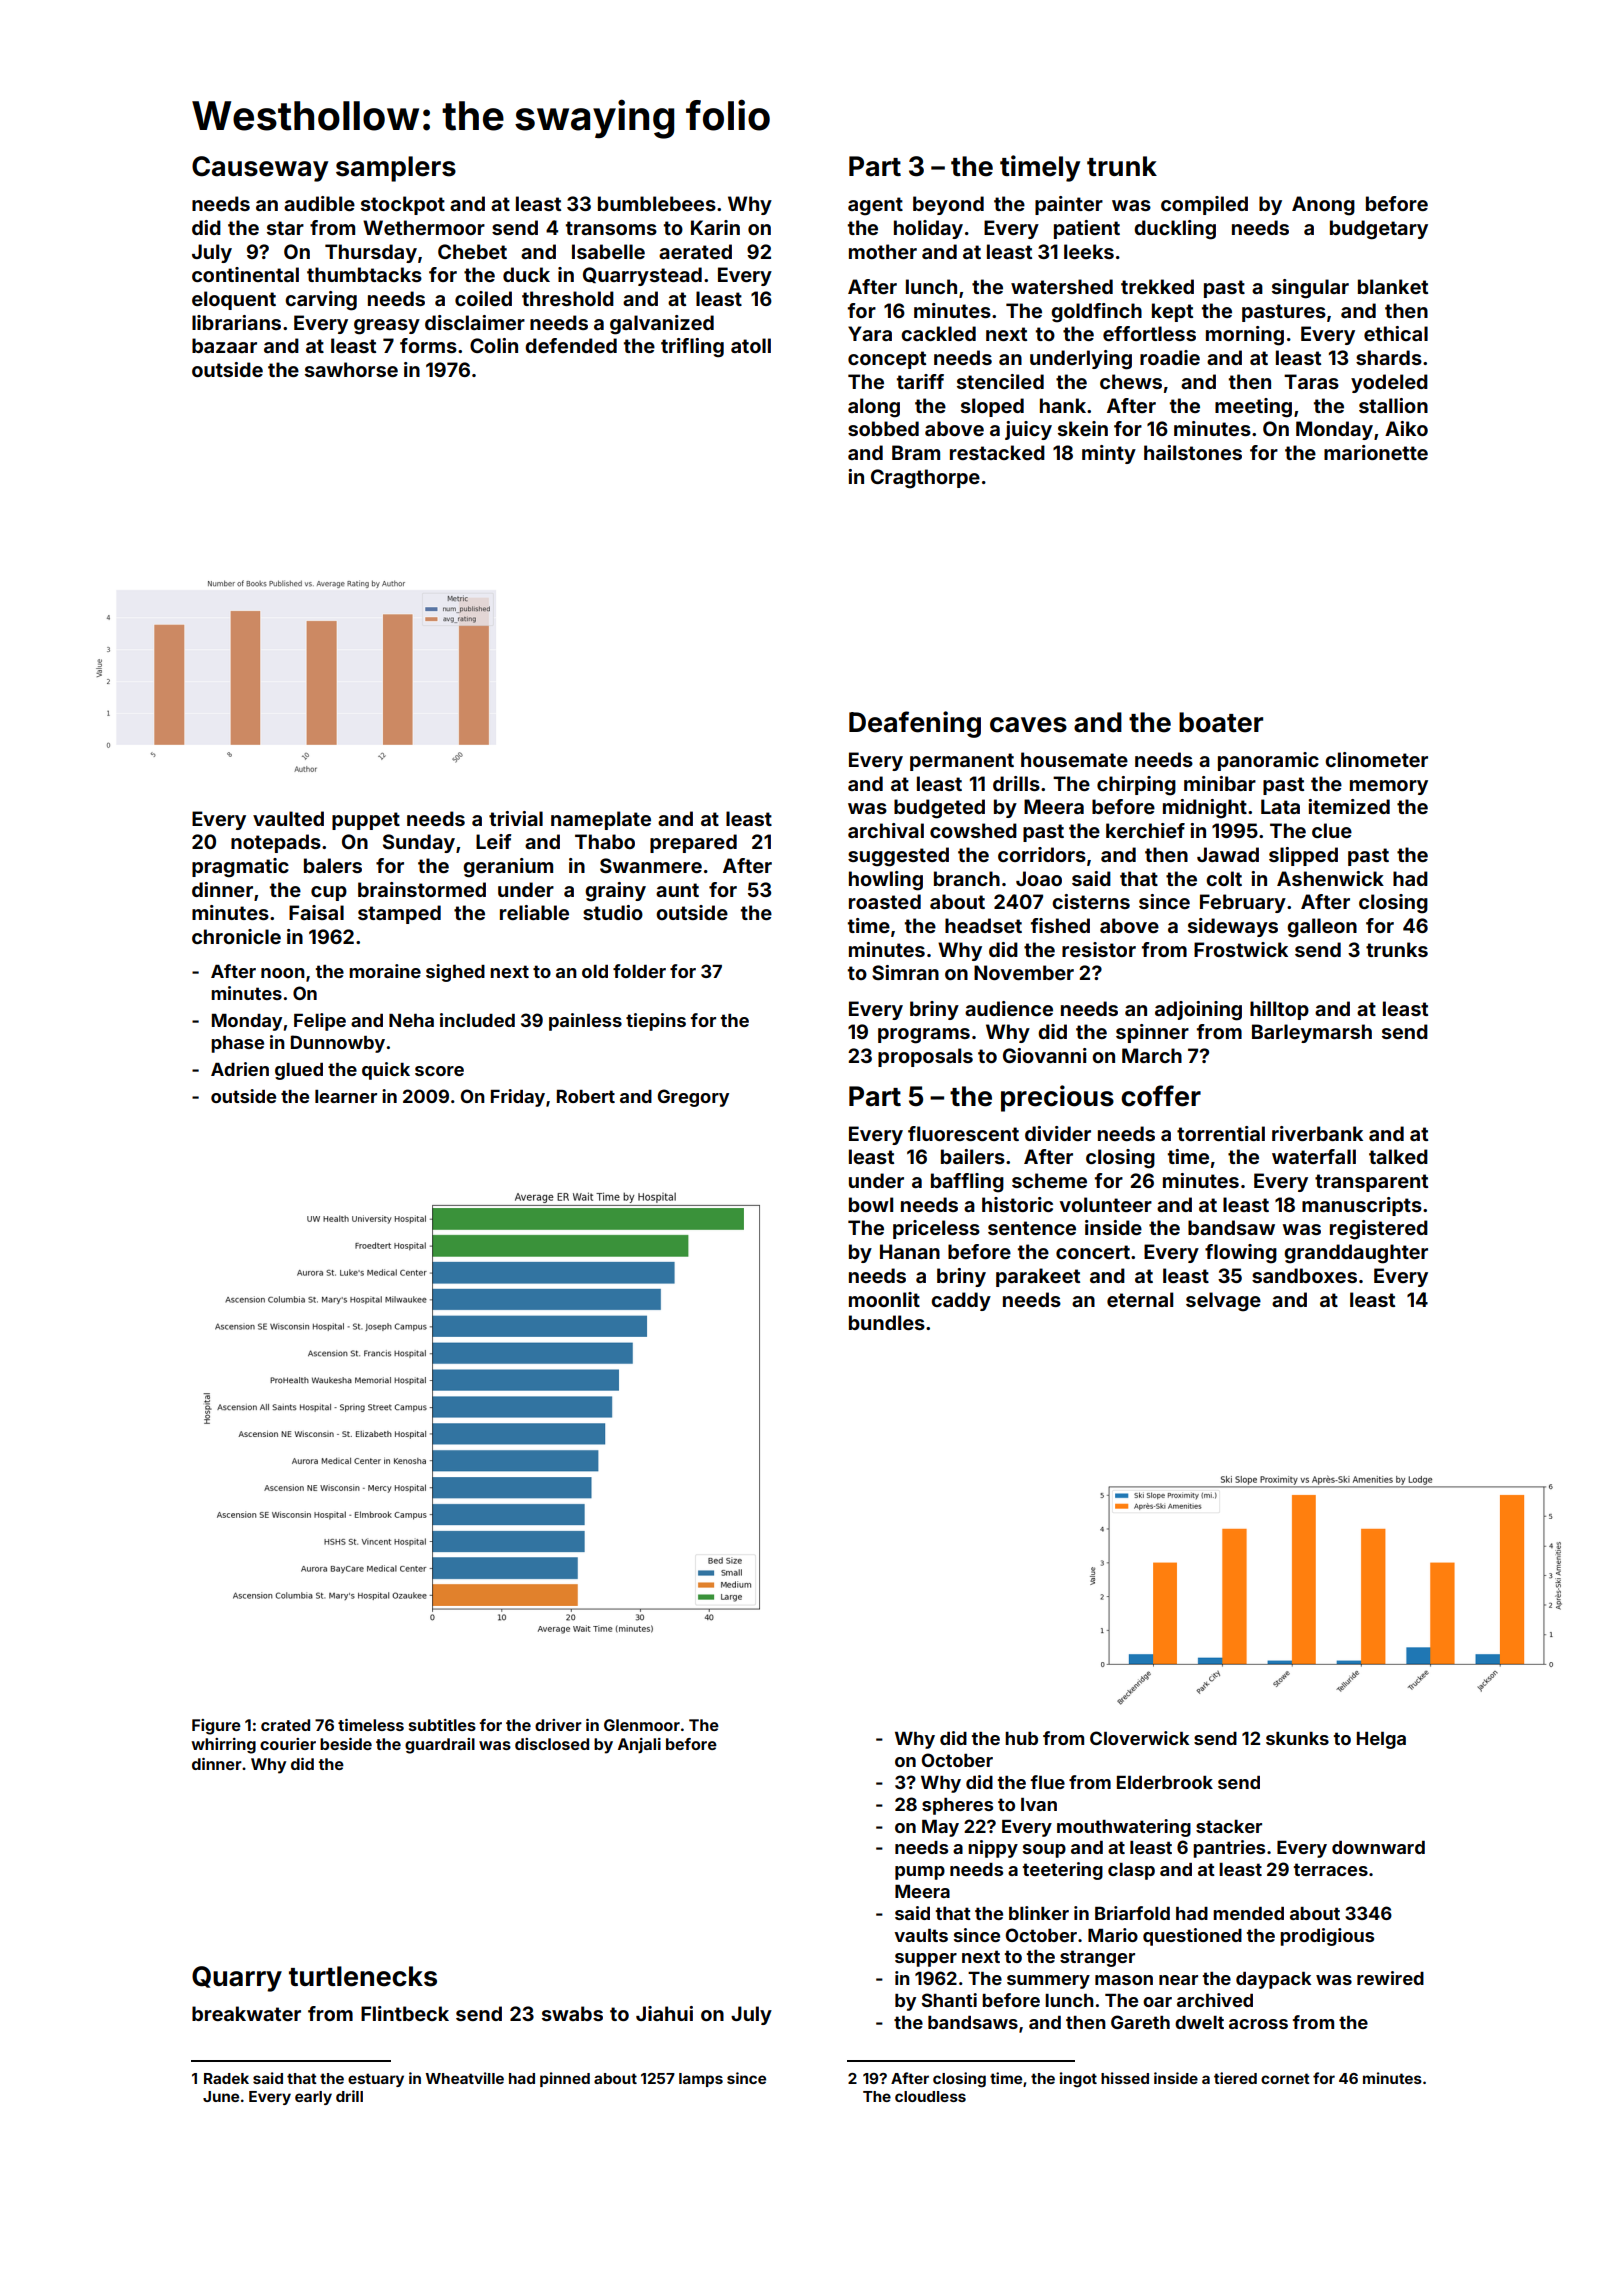 Image resolution: width=1620 pixels, height=2292 pixels. Describe the element at coordinates (234, 300) in the page. I see `eloquent` at that location.
